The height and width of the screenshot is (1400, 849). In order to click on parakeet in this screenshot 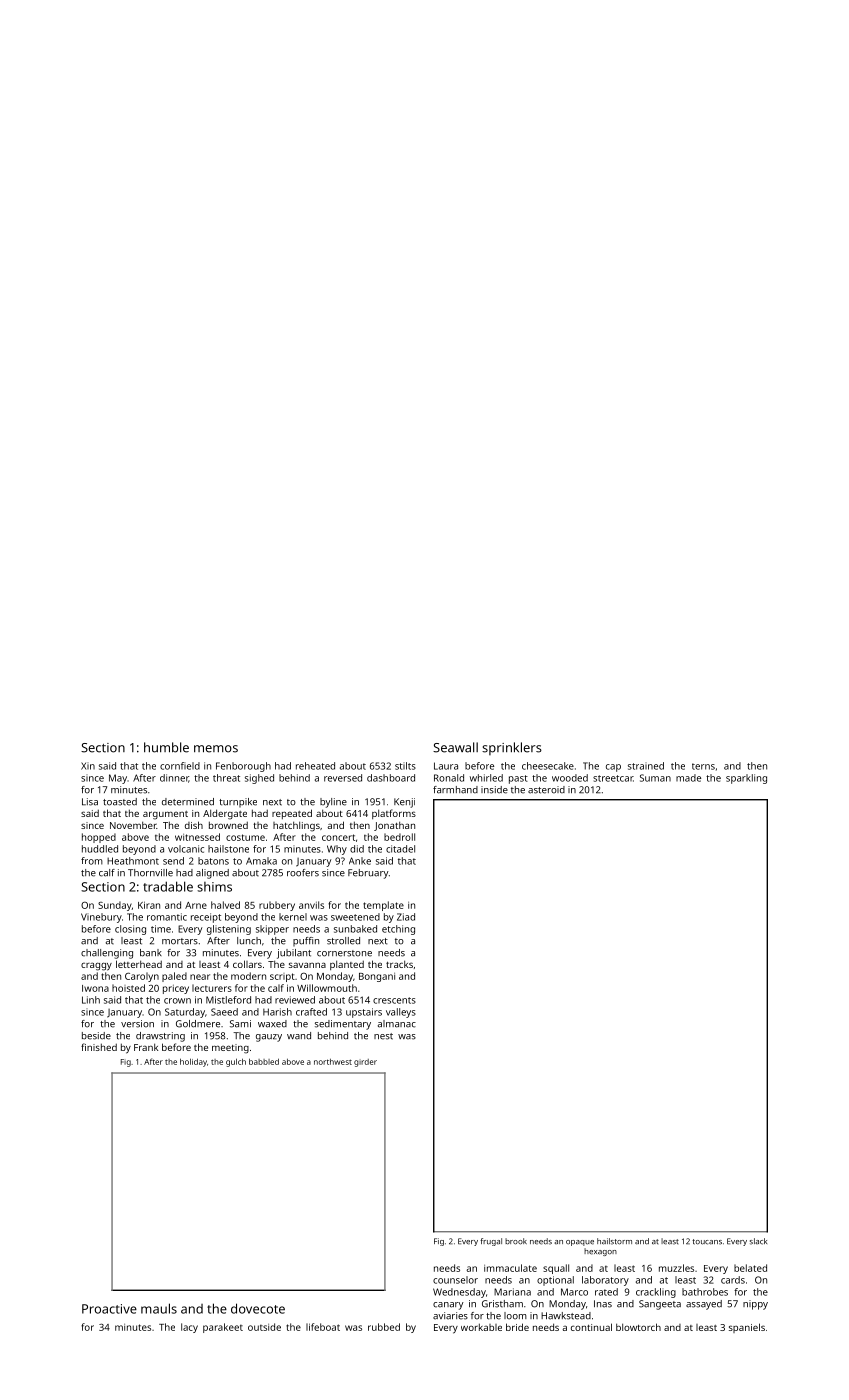, I will do `click(223, 1328)`.
